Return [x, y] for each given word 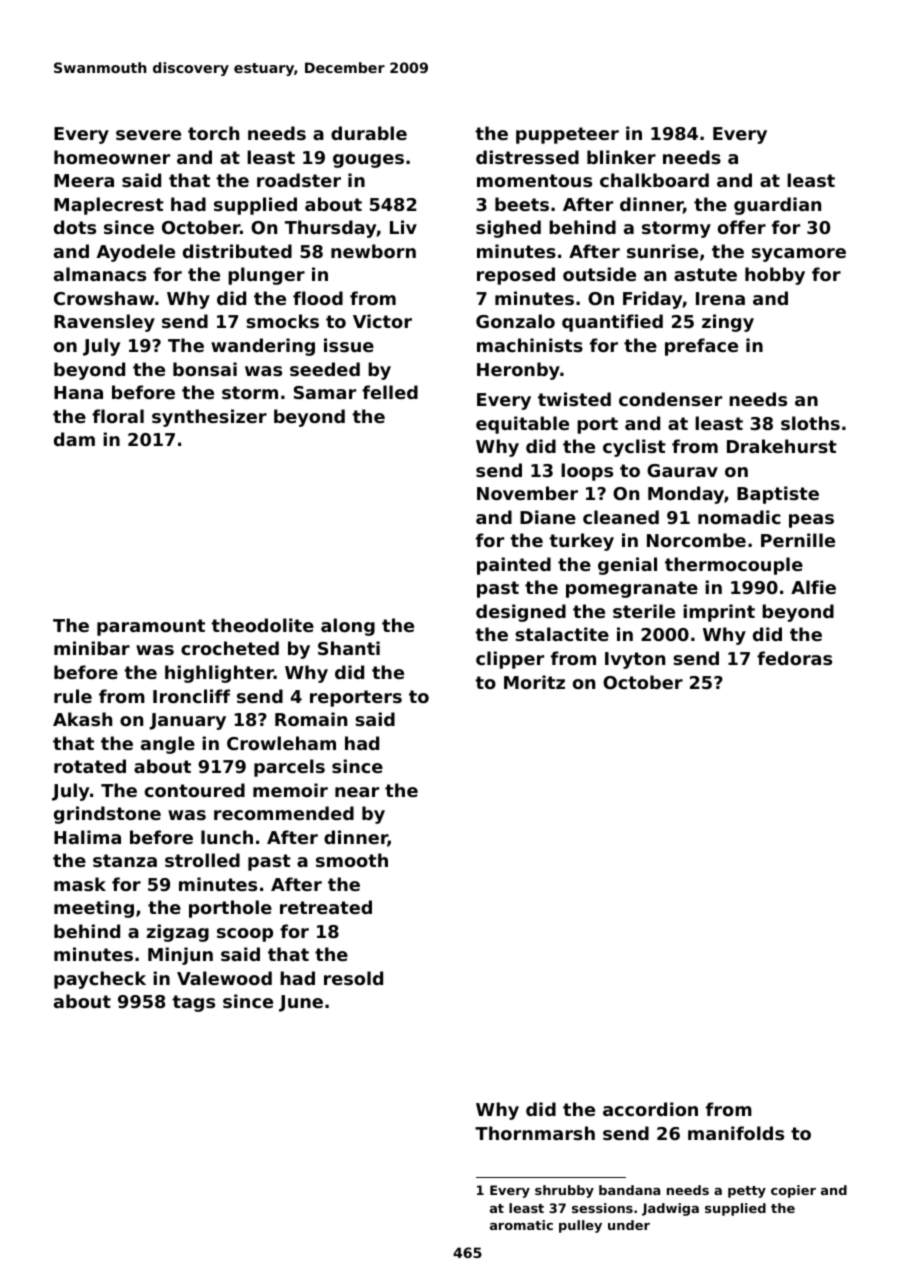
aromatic [521, 1225]
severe [148, 135]
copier [793, 1191]
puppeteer [567, 135]
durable [369, 133]
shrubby [564, 1191]
